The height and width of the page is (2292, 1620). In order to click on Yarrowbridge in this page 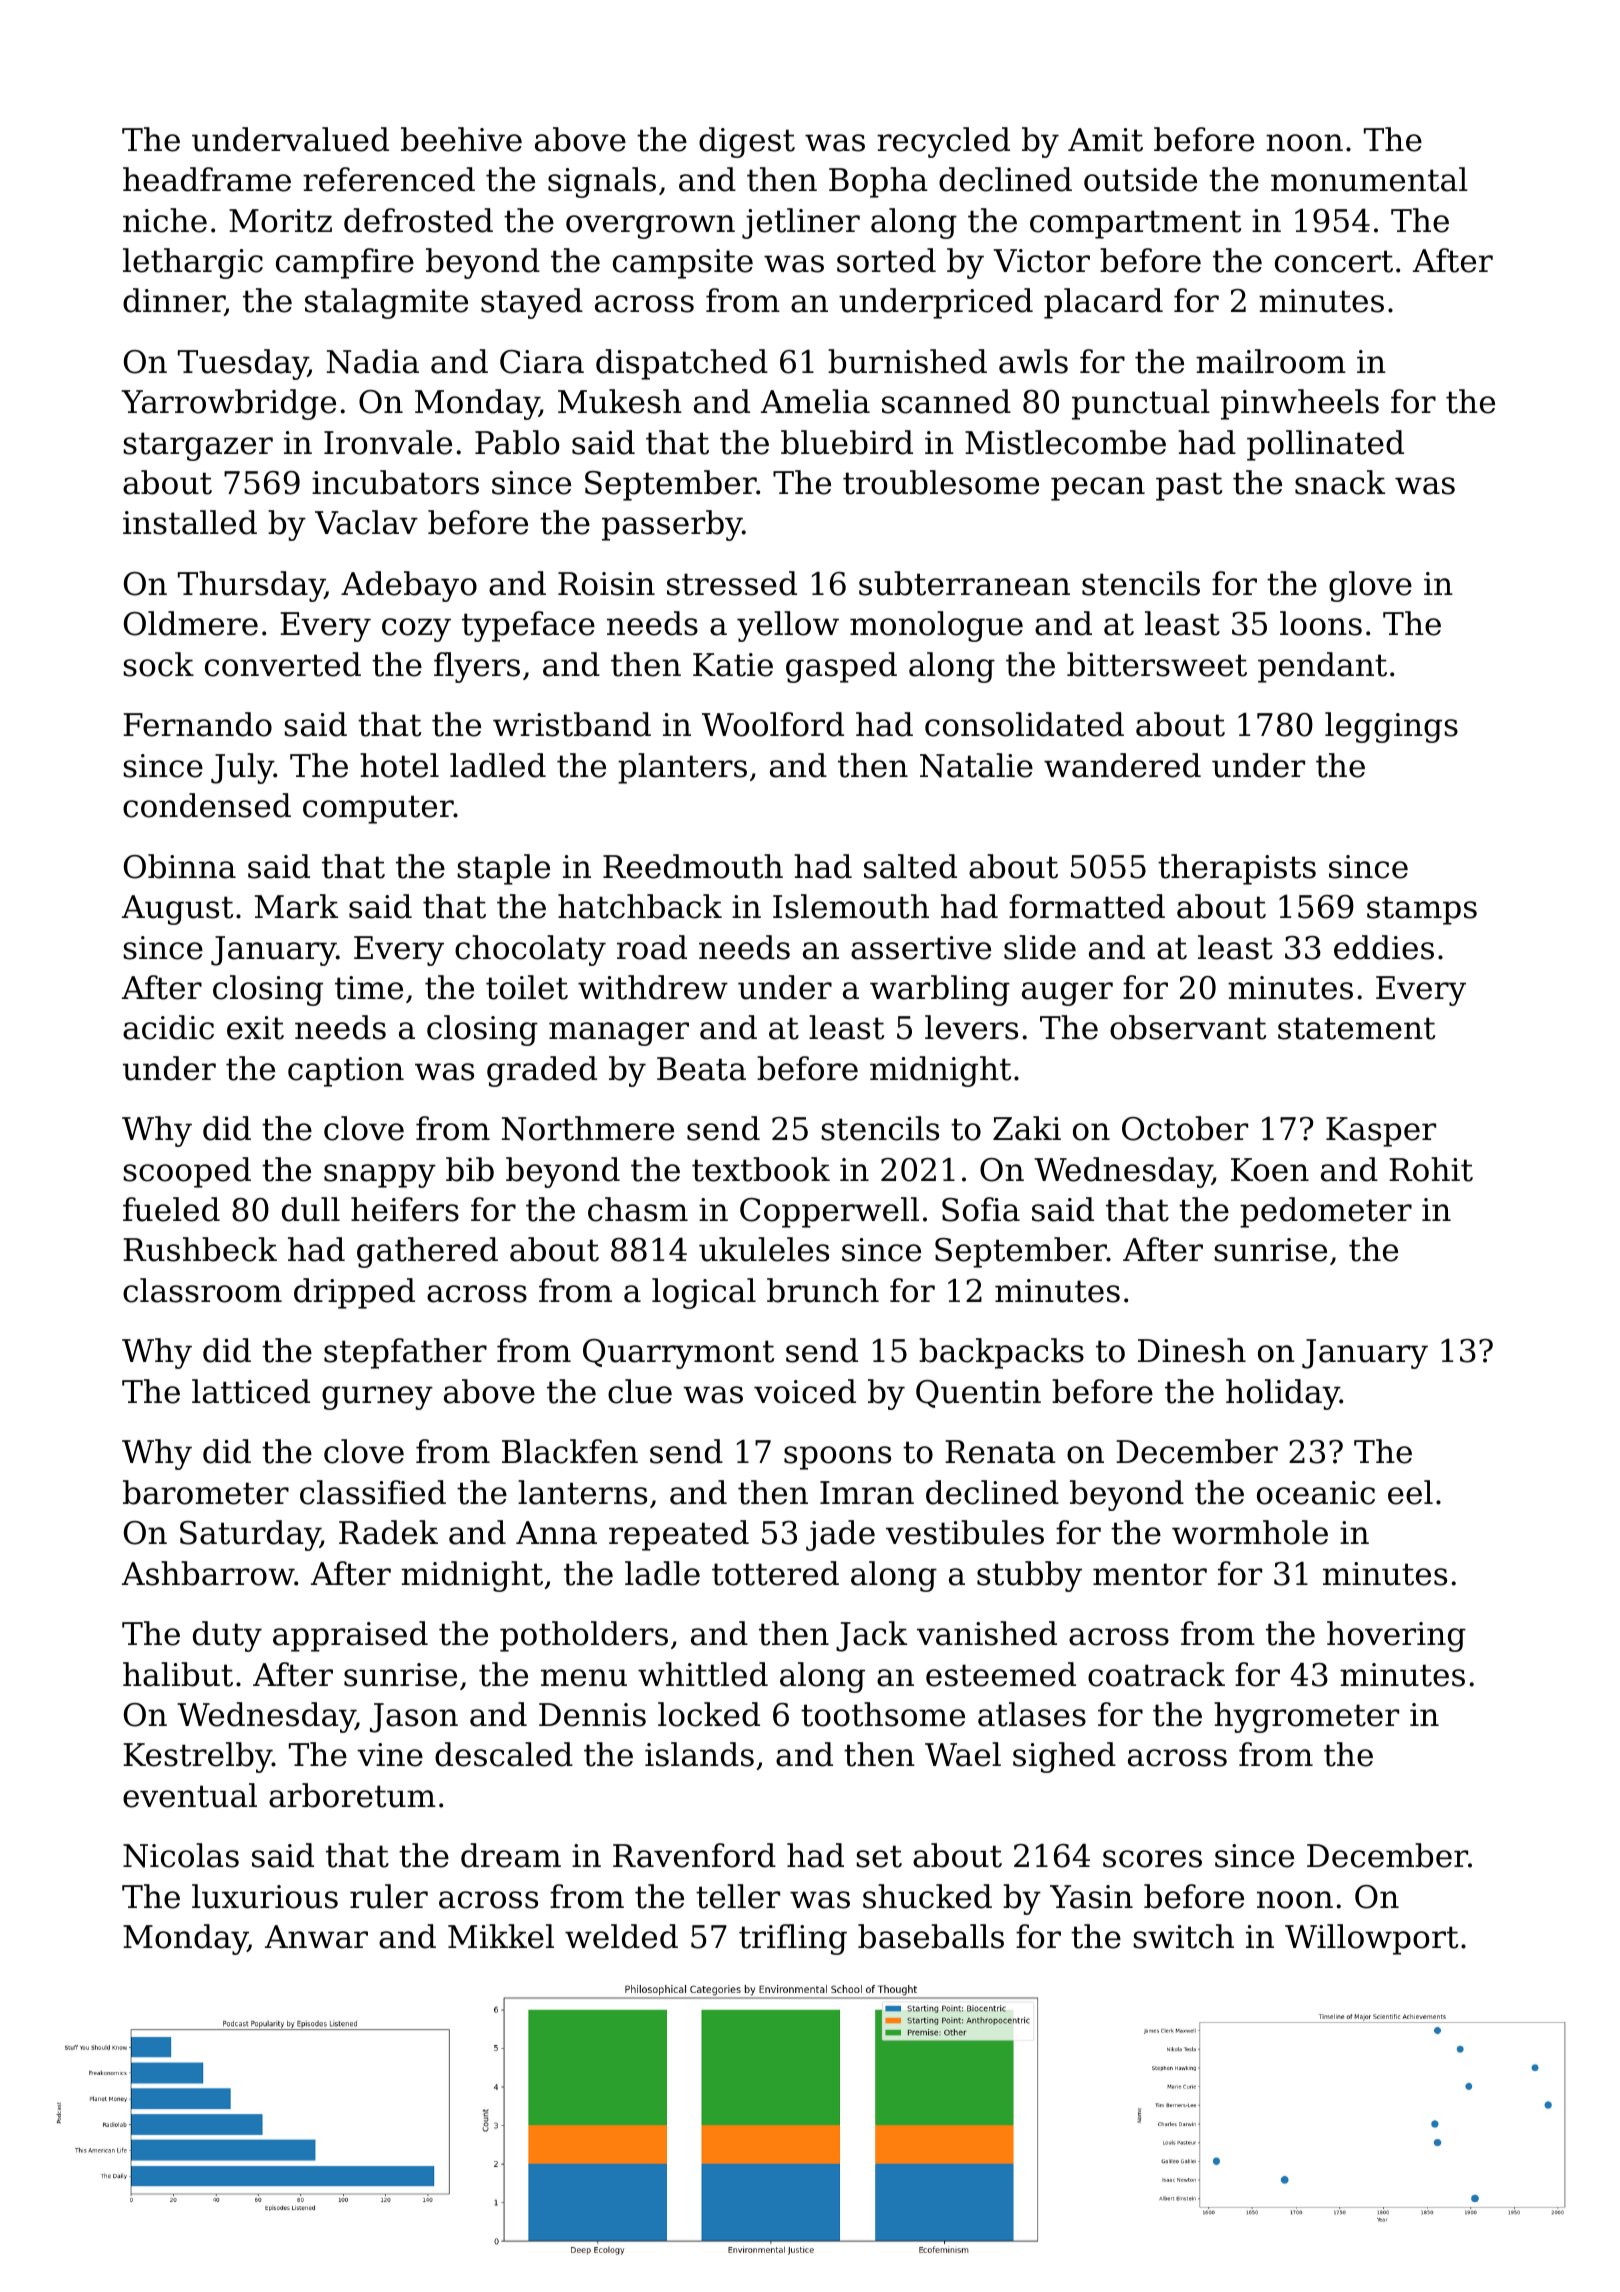, I will do `click(228, 404)`.
